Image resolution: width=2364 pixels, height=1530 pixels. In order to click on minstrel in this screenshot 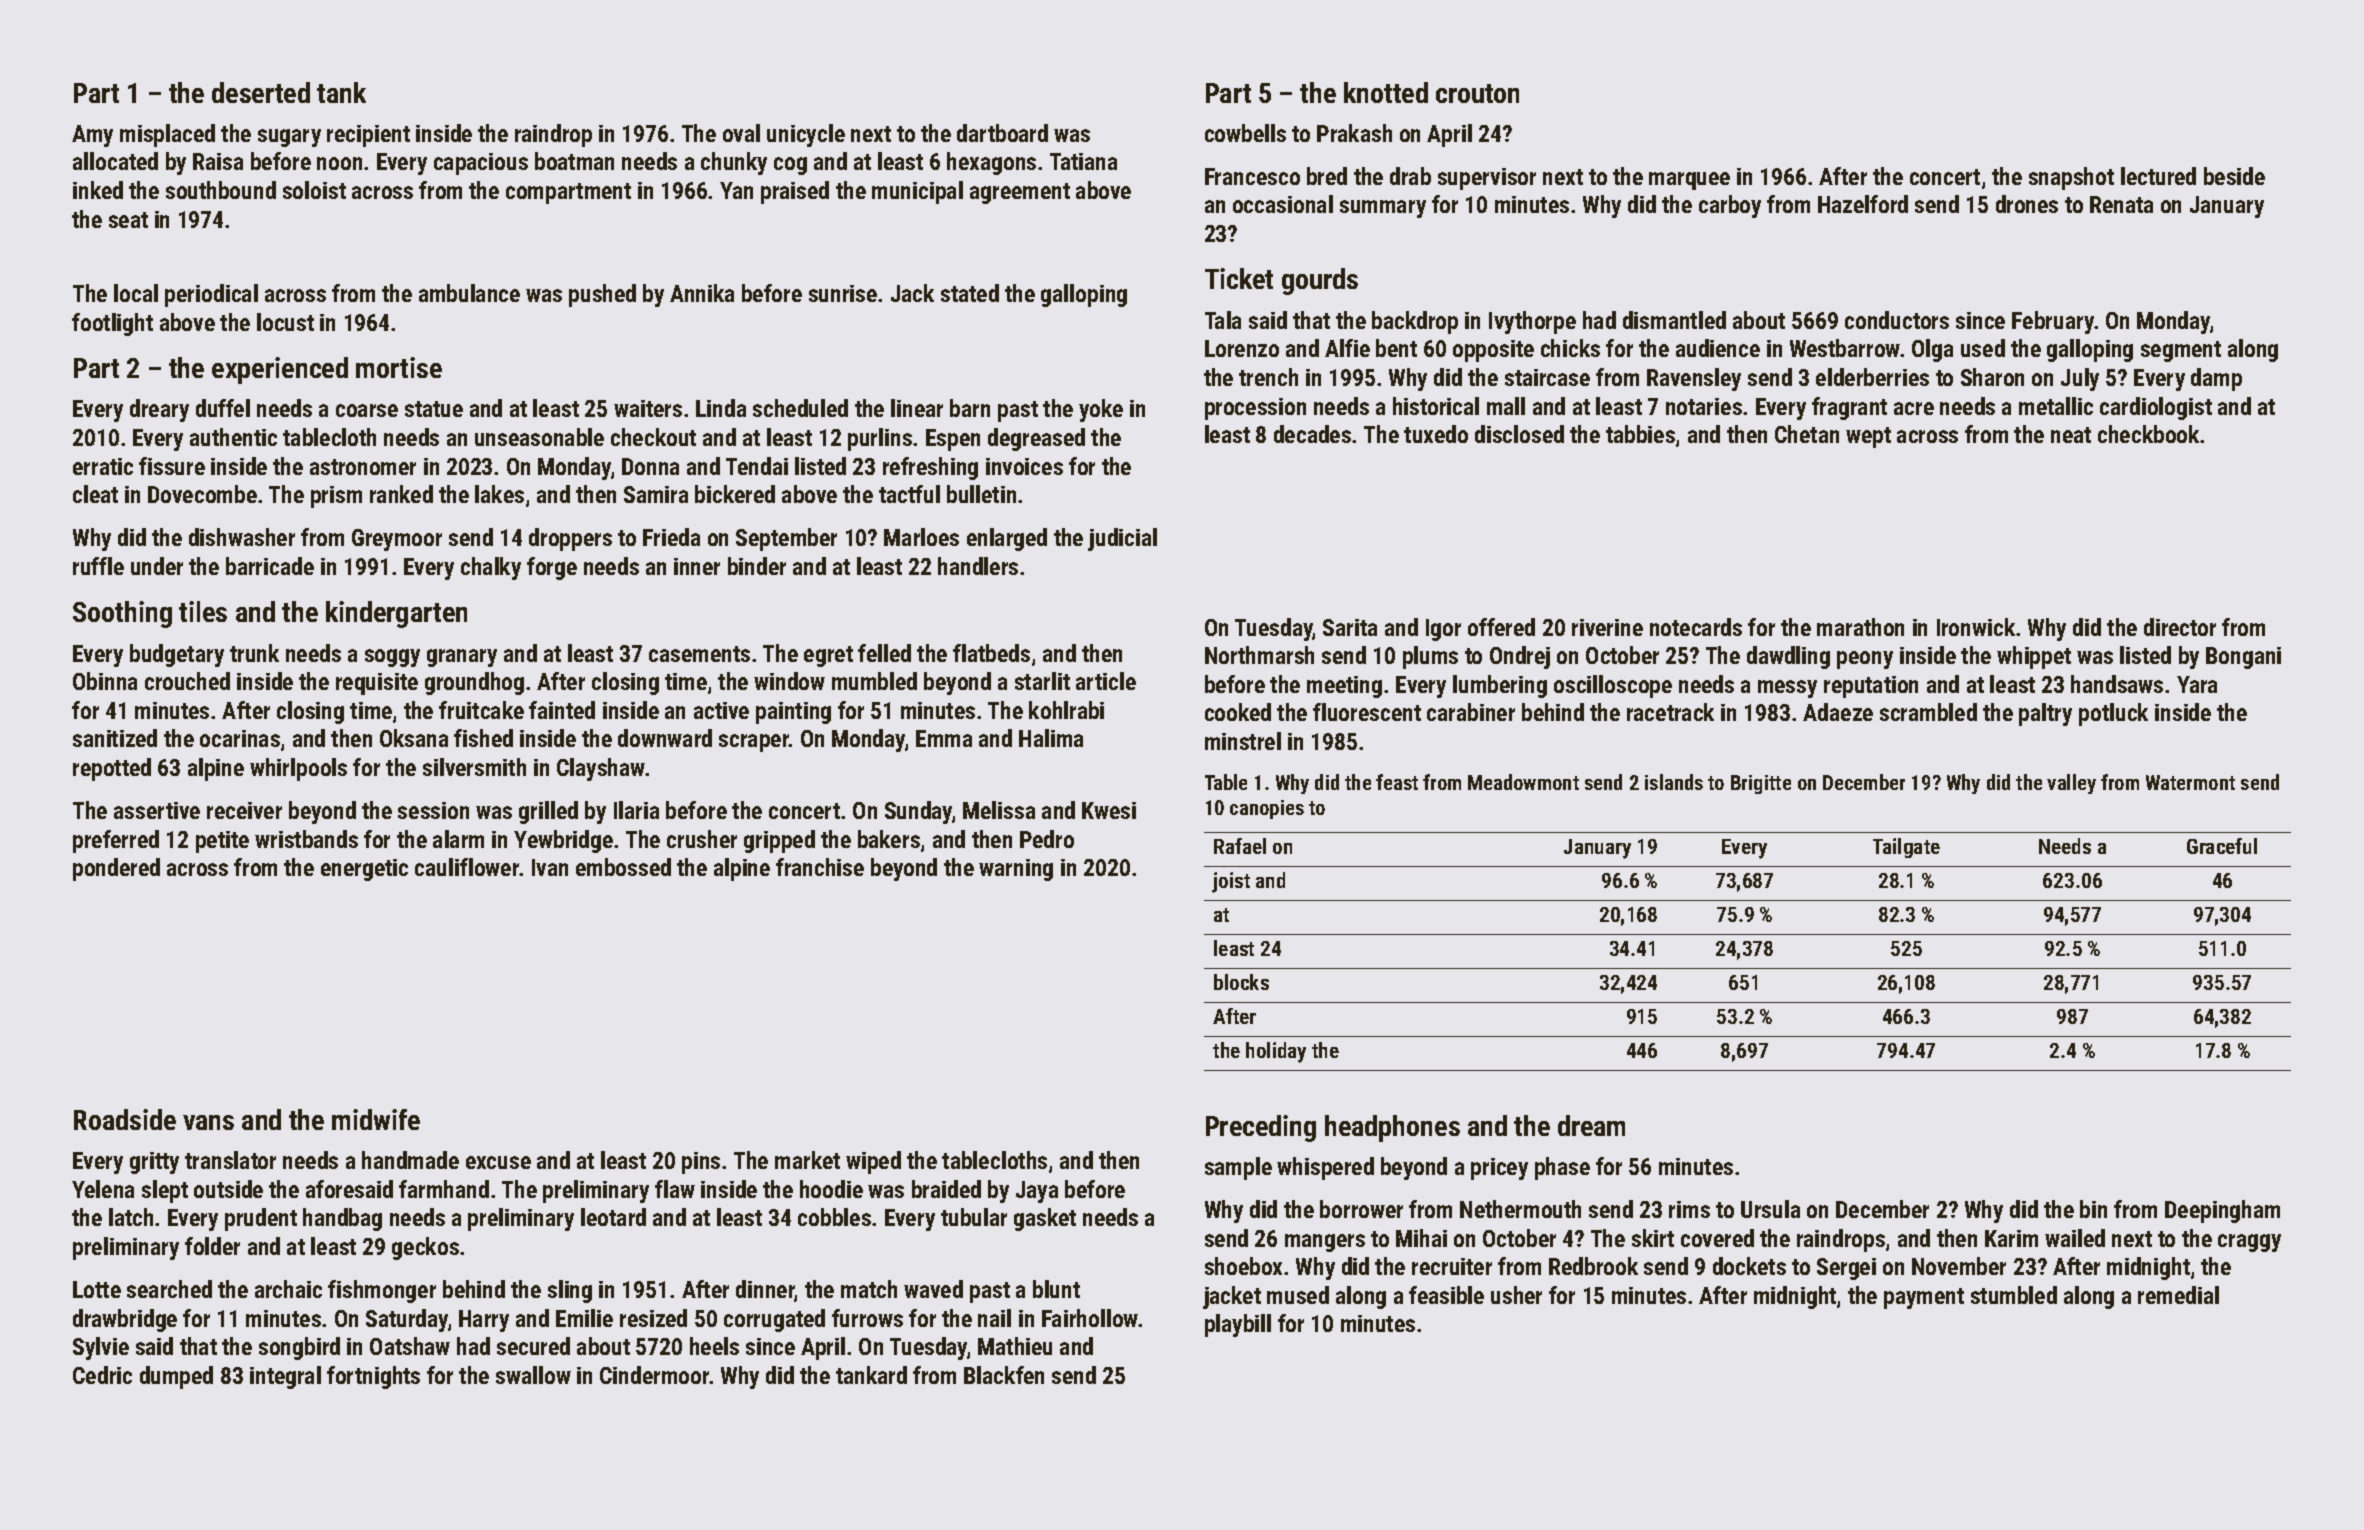, I will do `click(1243, 741)`.
